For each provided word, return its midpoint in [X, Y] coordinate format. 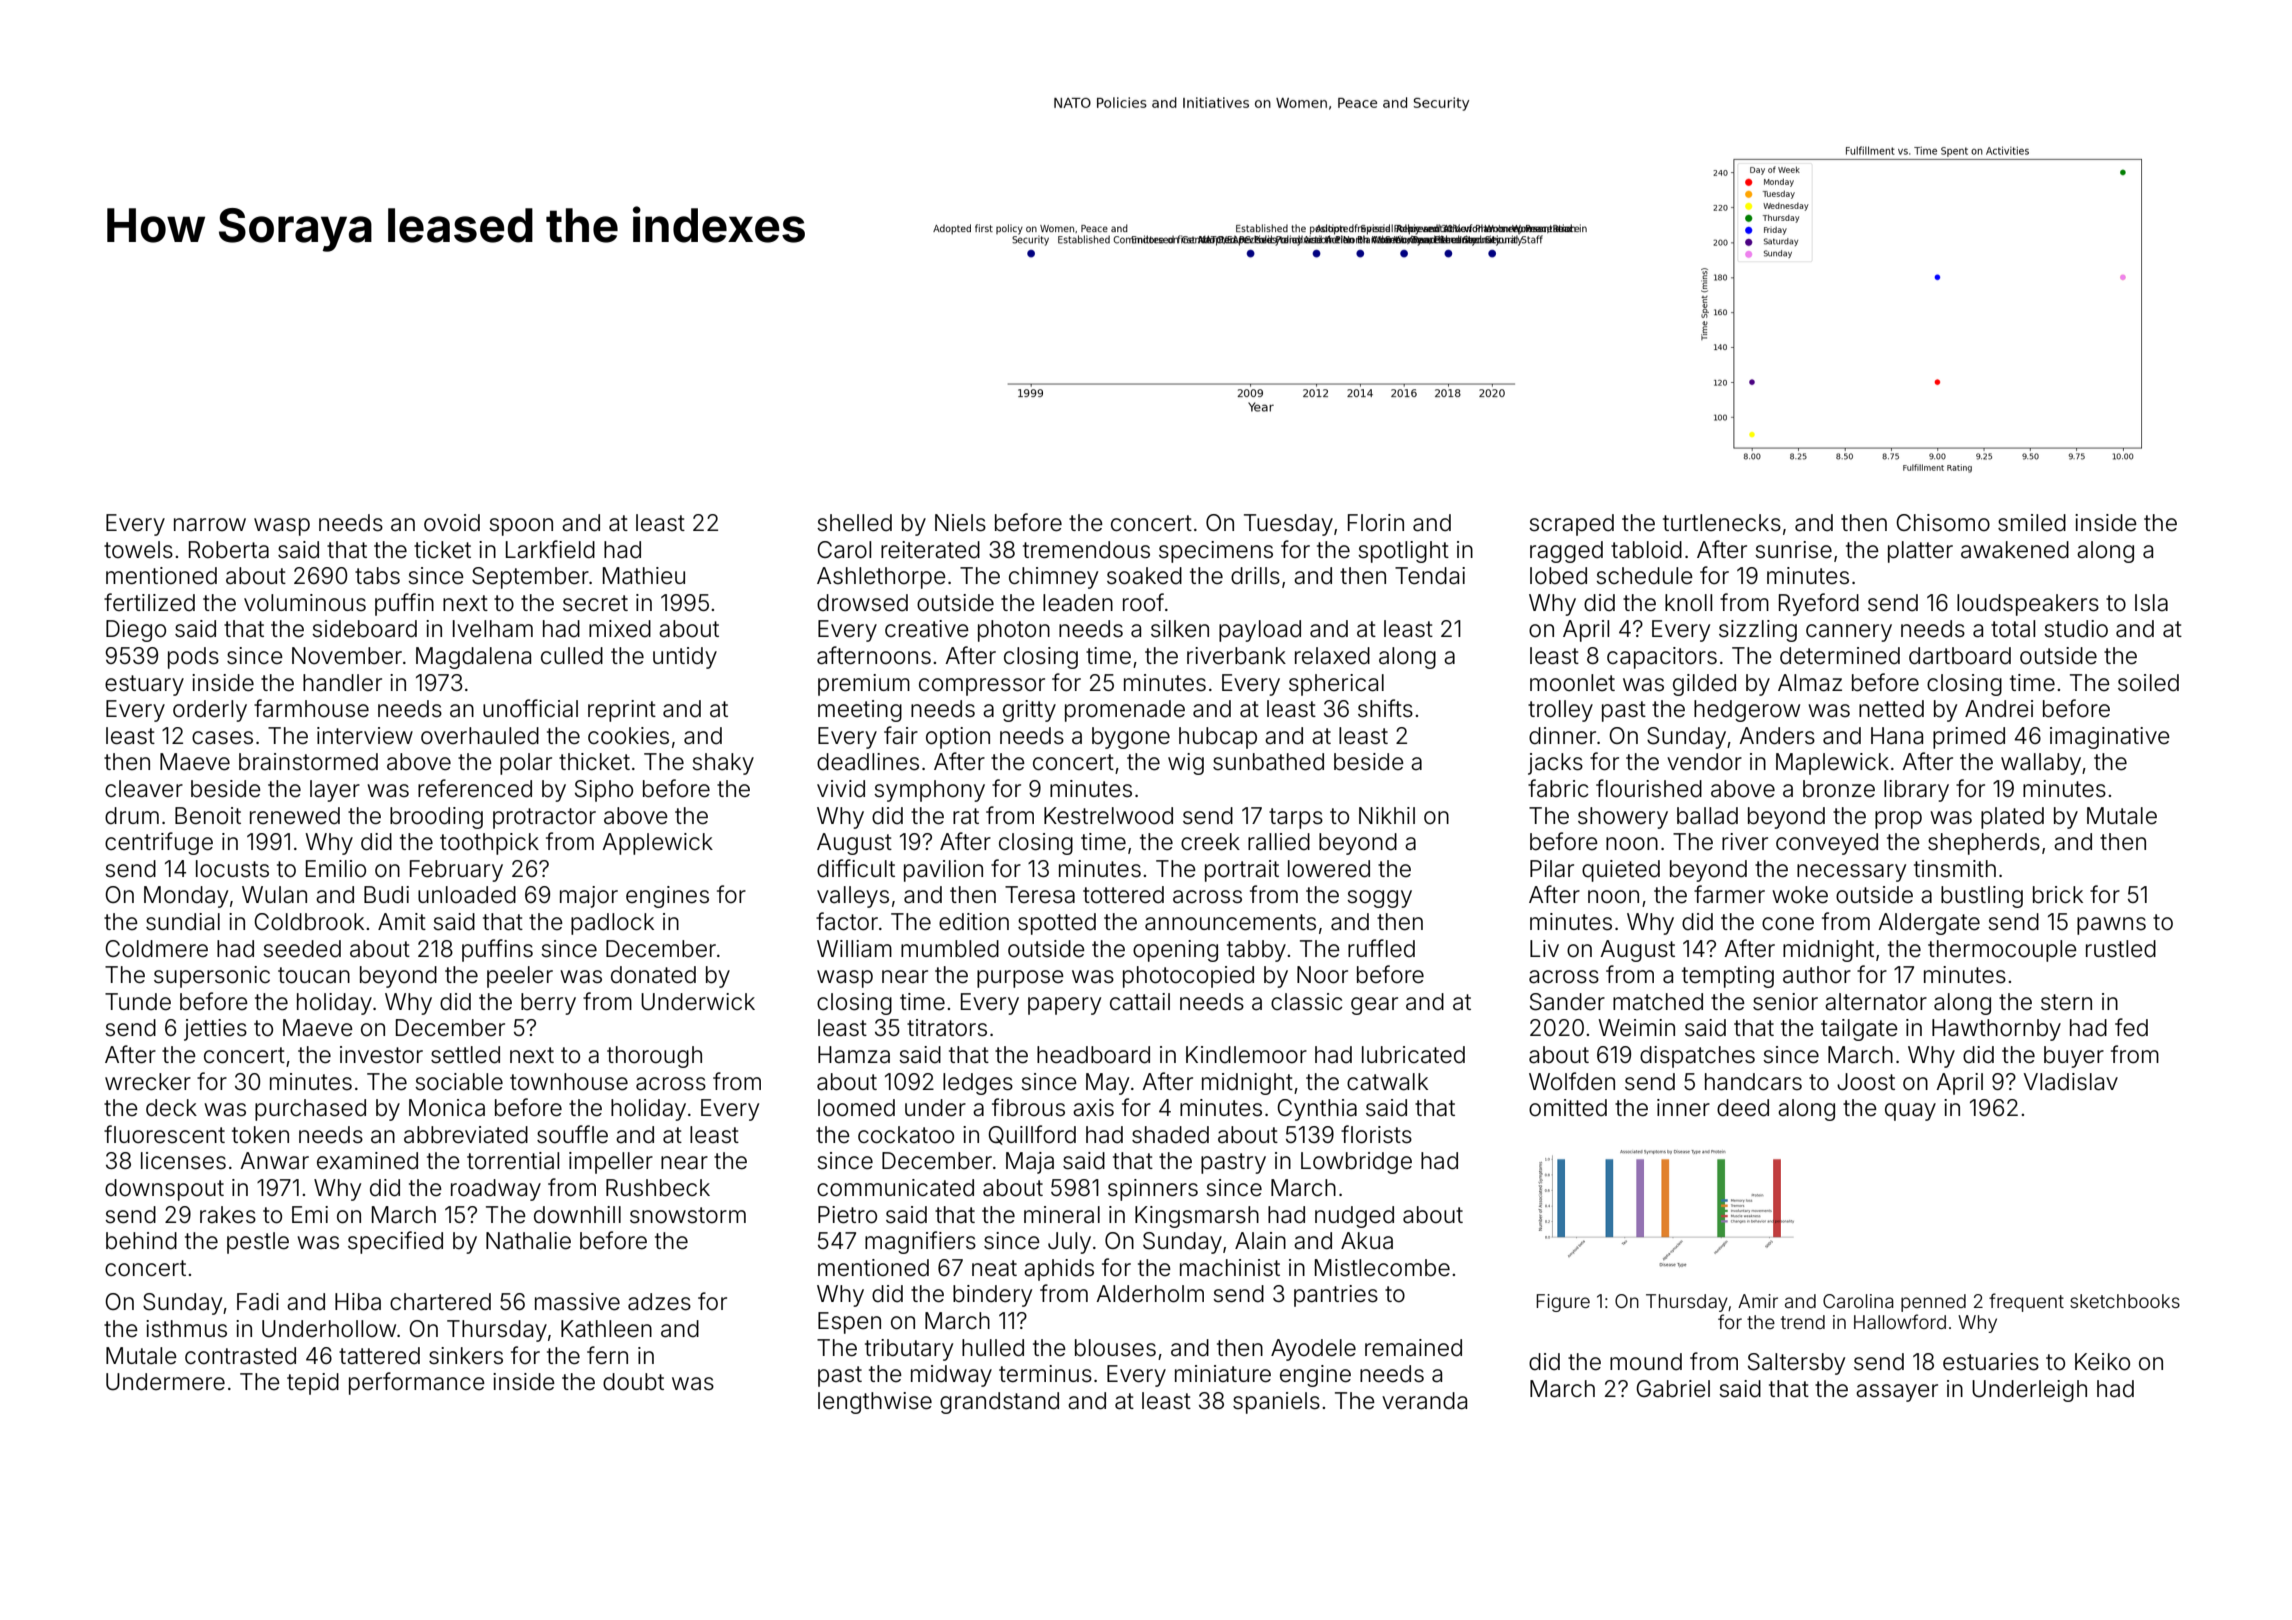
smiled [2032, 523]
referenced [475, 788]
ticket [442, 550]
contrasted [240, 1356]
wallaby [2041, 764]
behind [141, 1241]
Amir [1758, 1301]
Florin [1376, 523]
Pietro [847, 1215]
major [589, 897]
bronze [1839, 789]
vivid [841, 789]
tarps [1296, 818]
